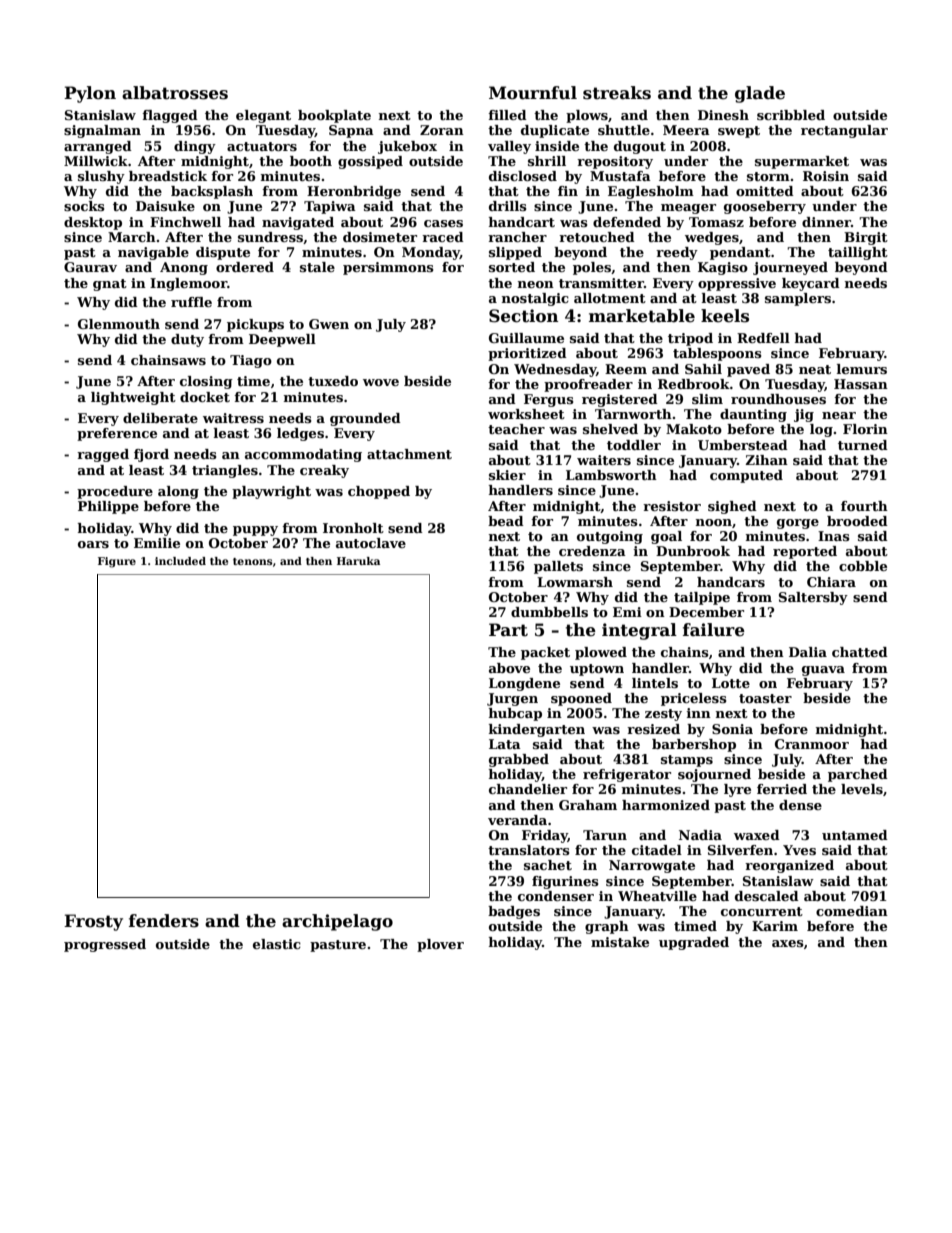 Image resolution: width=952 pixels, height=1233 pixels. Describe the element at coordinates (151, 455) in the screenshot. I see `fjord` at that location.
